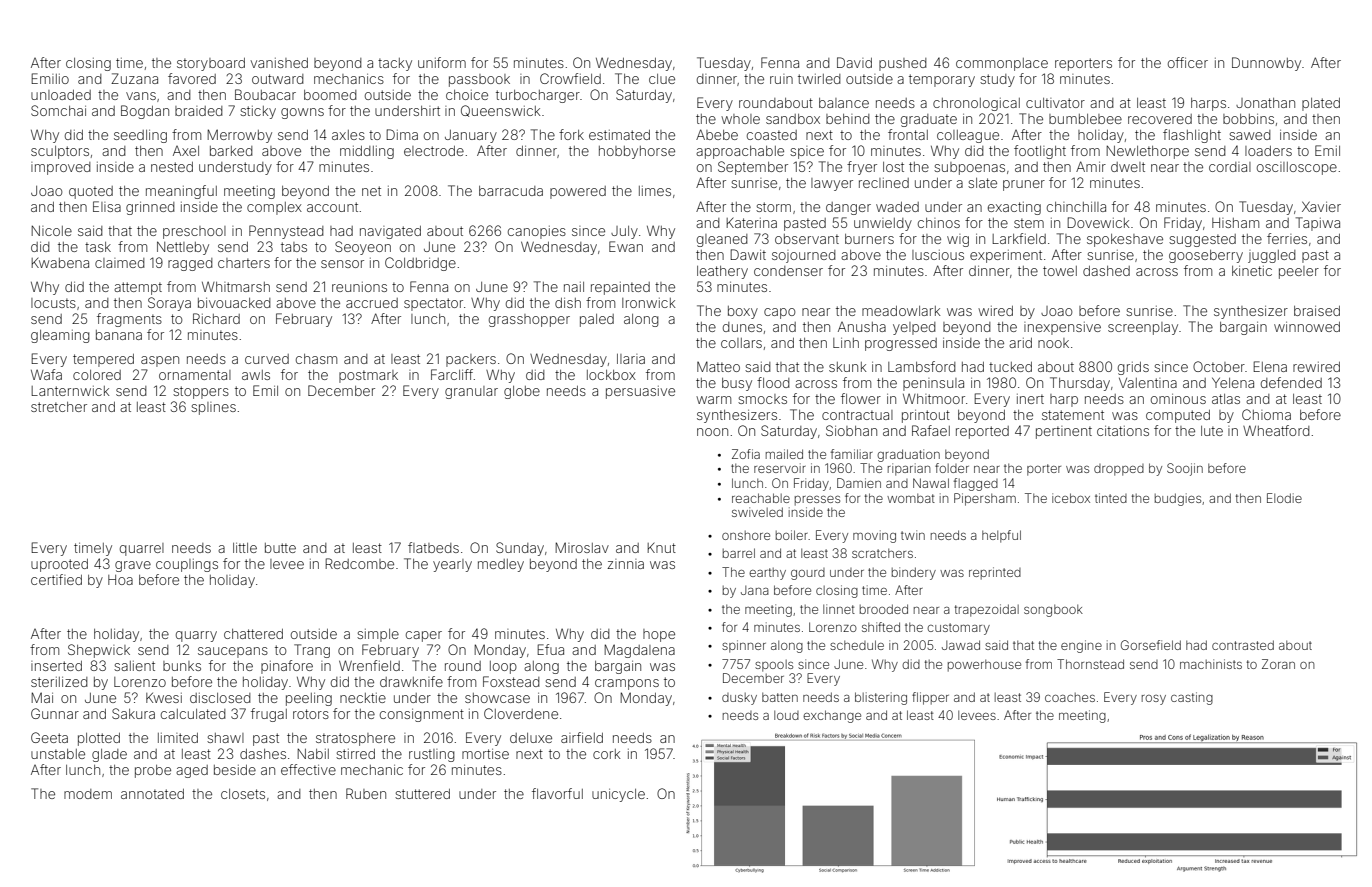 Image resolution: width=1372 pixels, height=887 pixels. What do you see at coordinates (134, 78) in the screenshot?
I see `Zuzana` at bounding box center [134, 78].
